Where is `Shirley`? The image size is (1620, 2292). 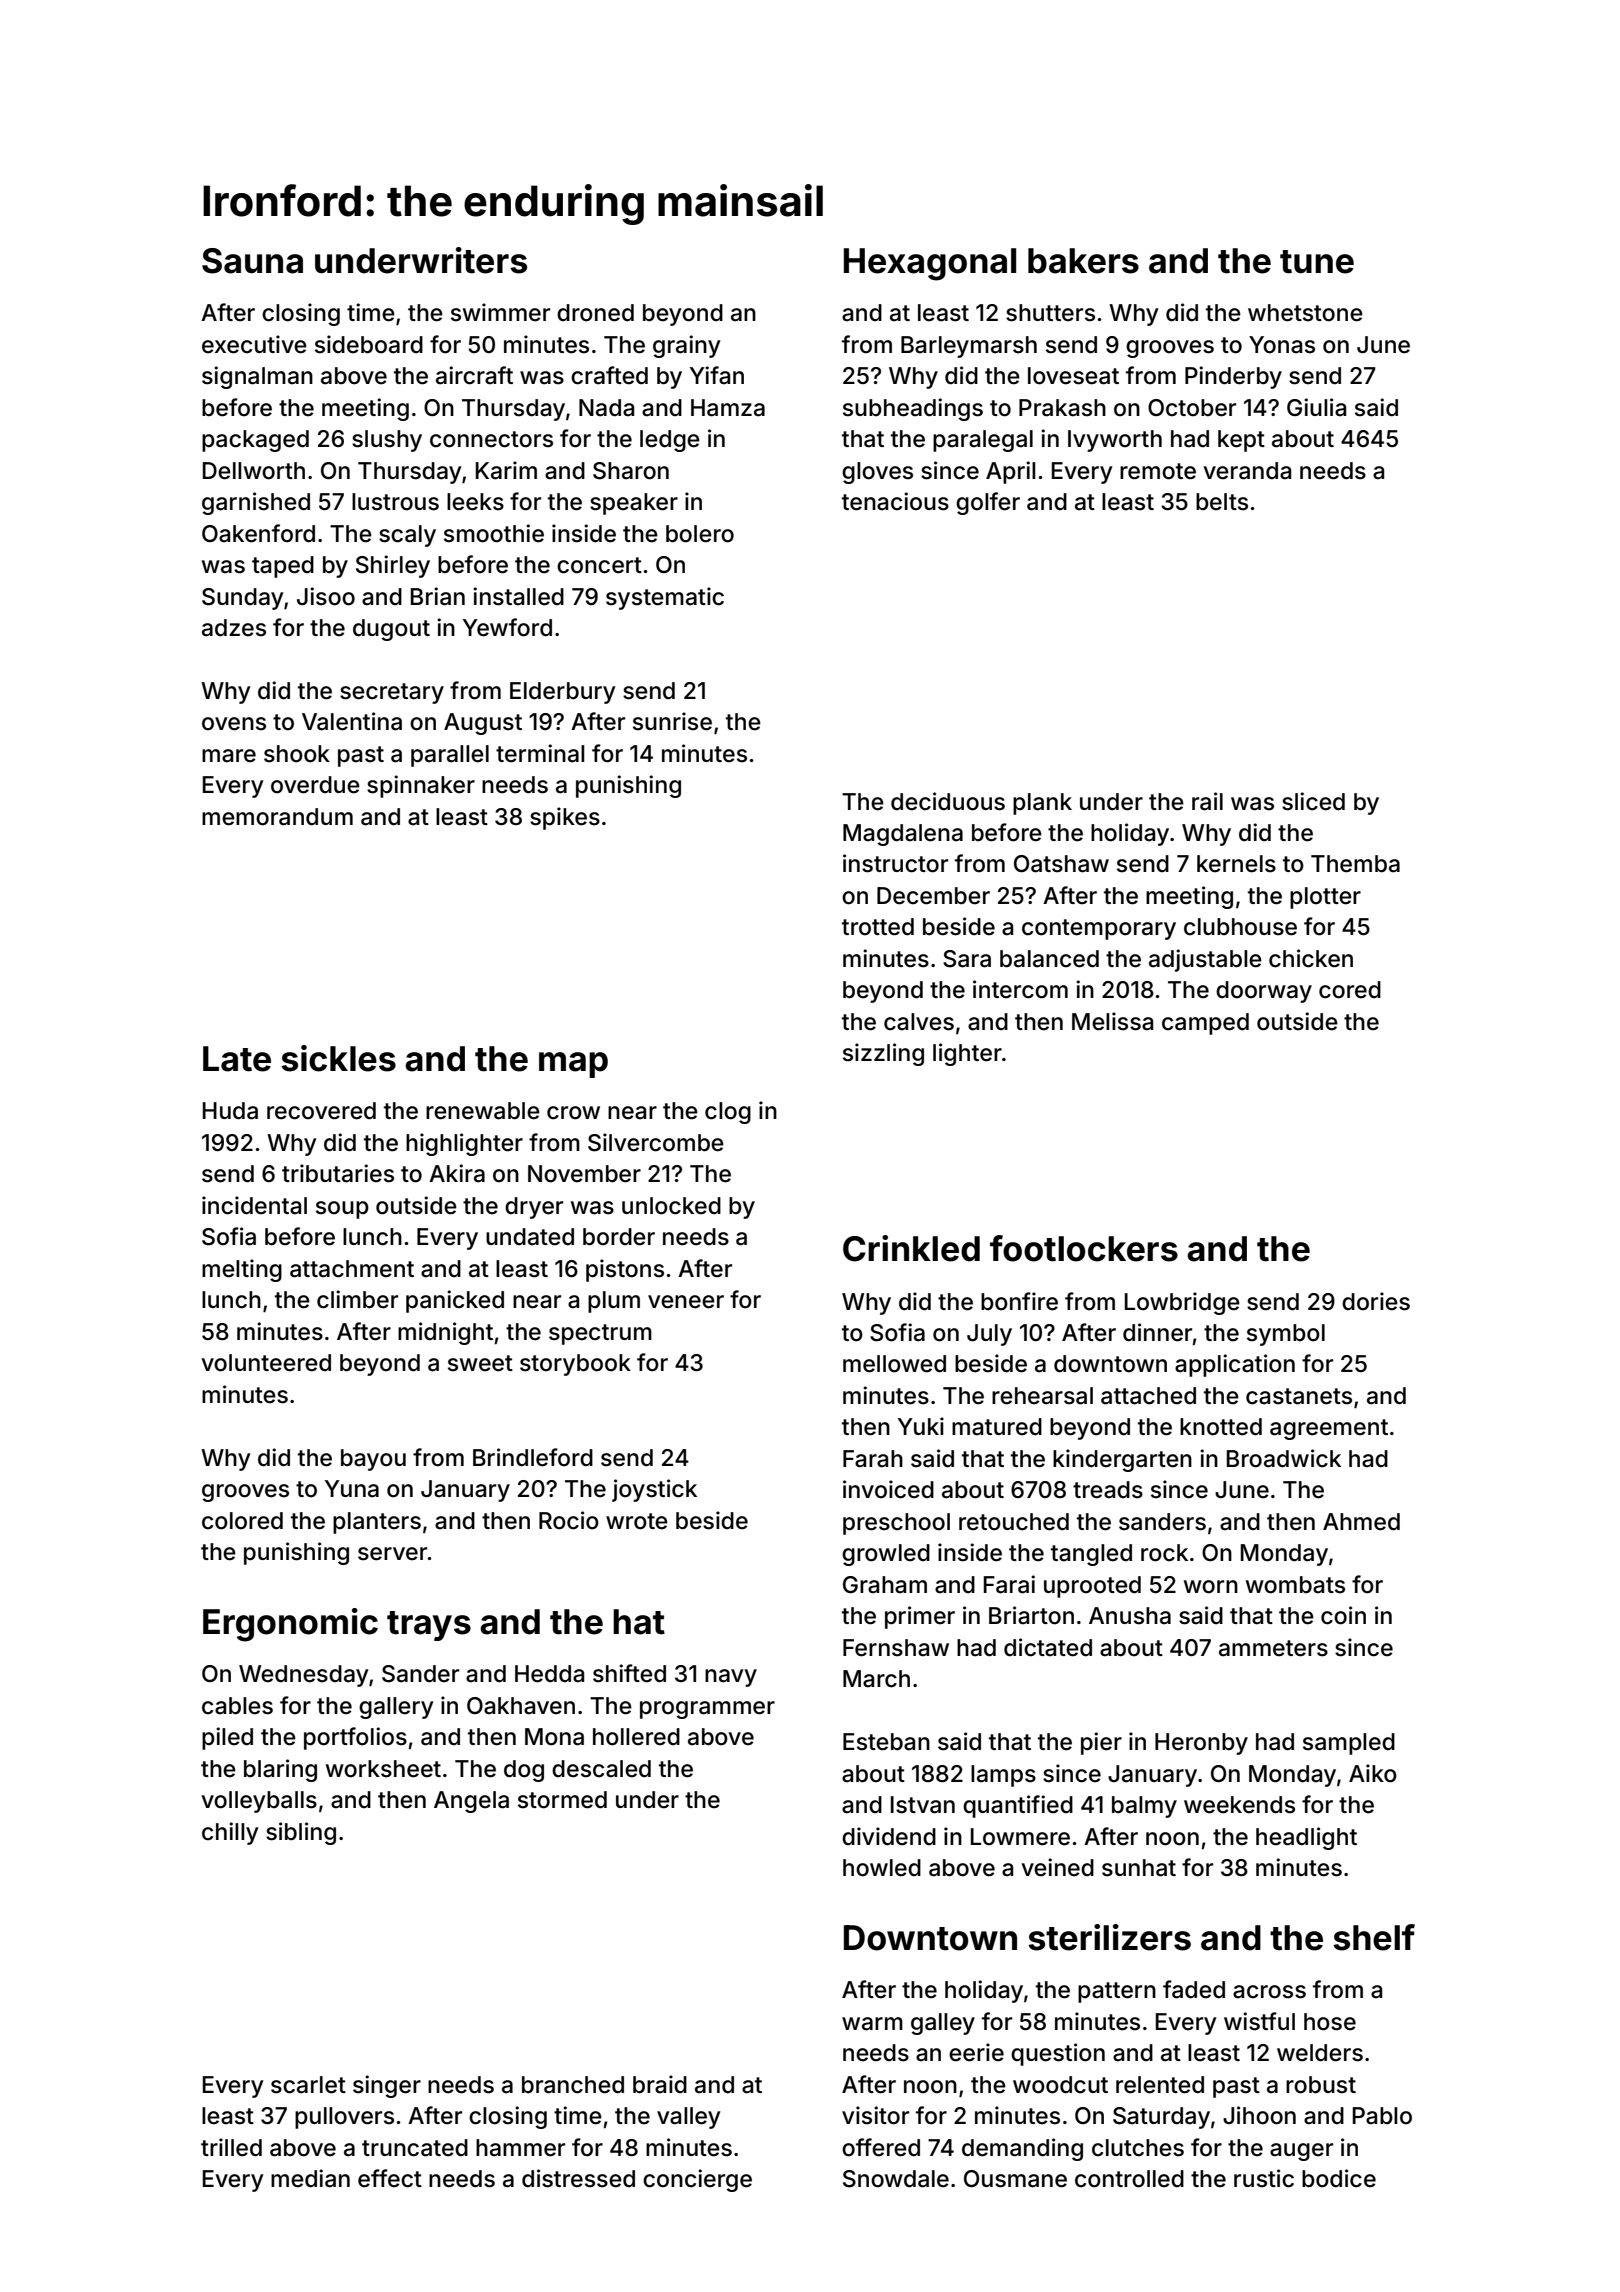
Shirley is located at coordinates (393, 566).
